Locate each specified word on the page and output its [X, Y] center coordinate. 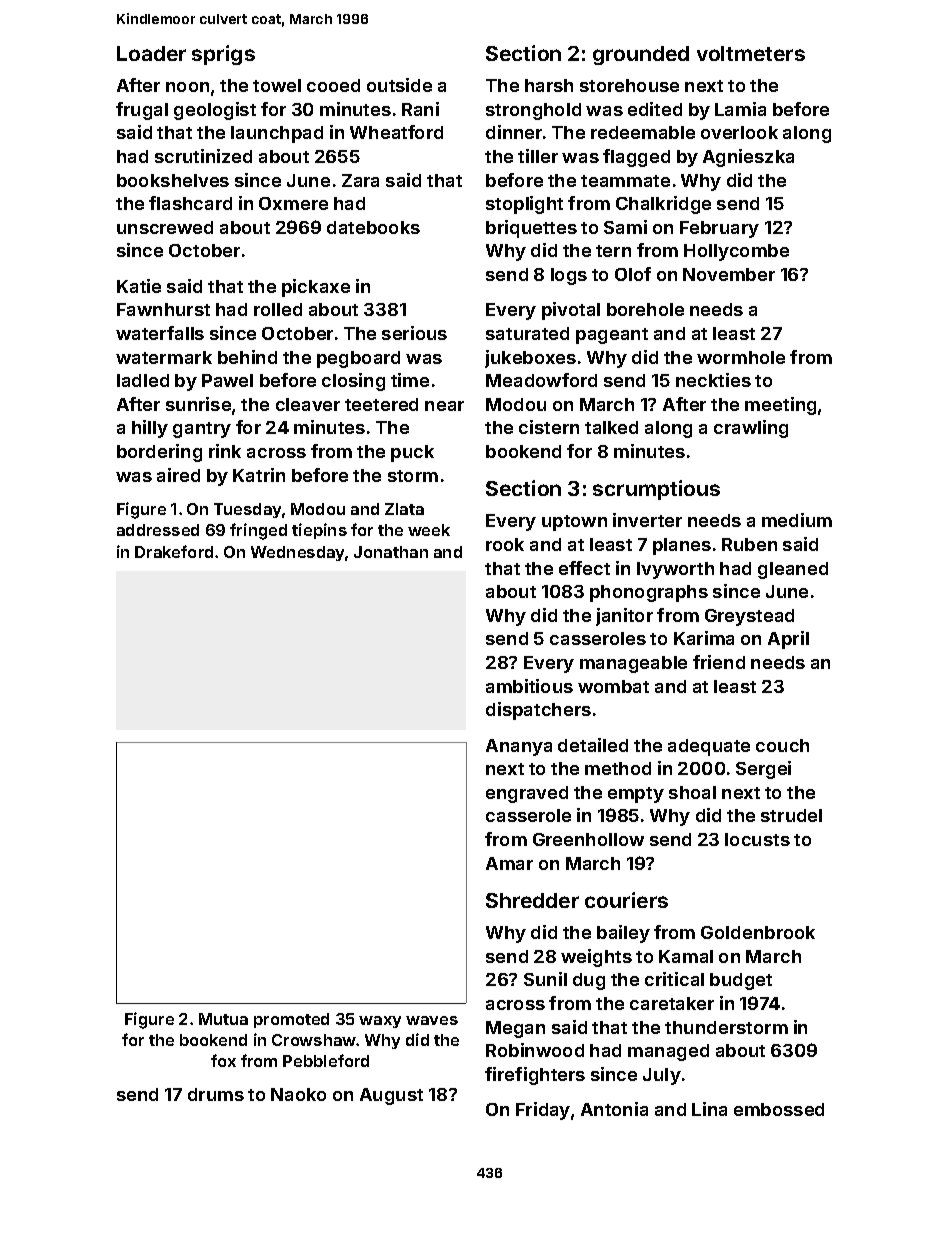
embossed [779, 1109]
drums [216, 1094]
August [391, 1096]
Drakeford [174, 551]
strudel [791, 815]
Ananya [519, 747]
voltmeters [751, 53]
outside [399, 85]
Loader [151, 53]
